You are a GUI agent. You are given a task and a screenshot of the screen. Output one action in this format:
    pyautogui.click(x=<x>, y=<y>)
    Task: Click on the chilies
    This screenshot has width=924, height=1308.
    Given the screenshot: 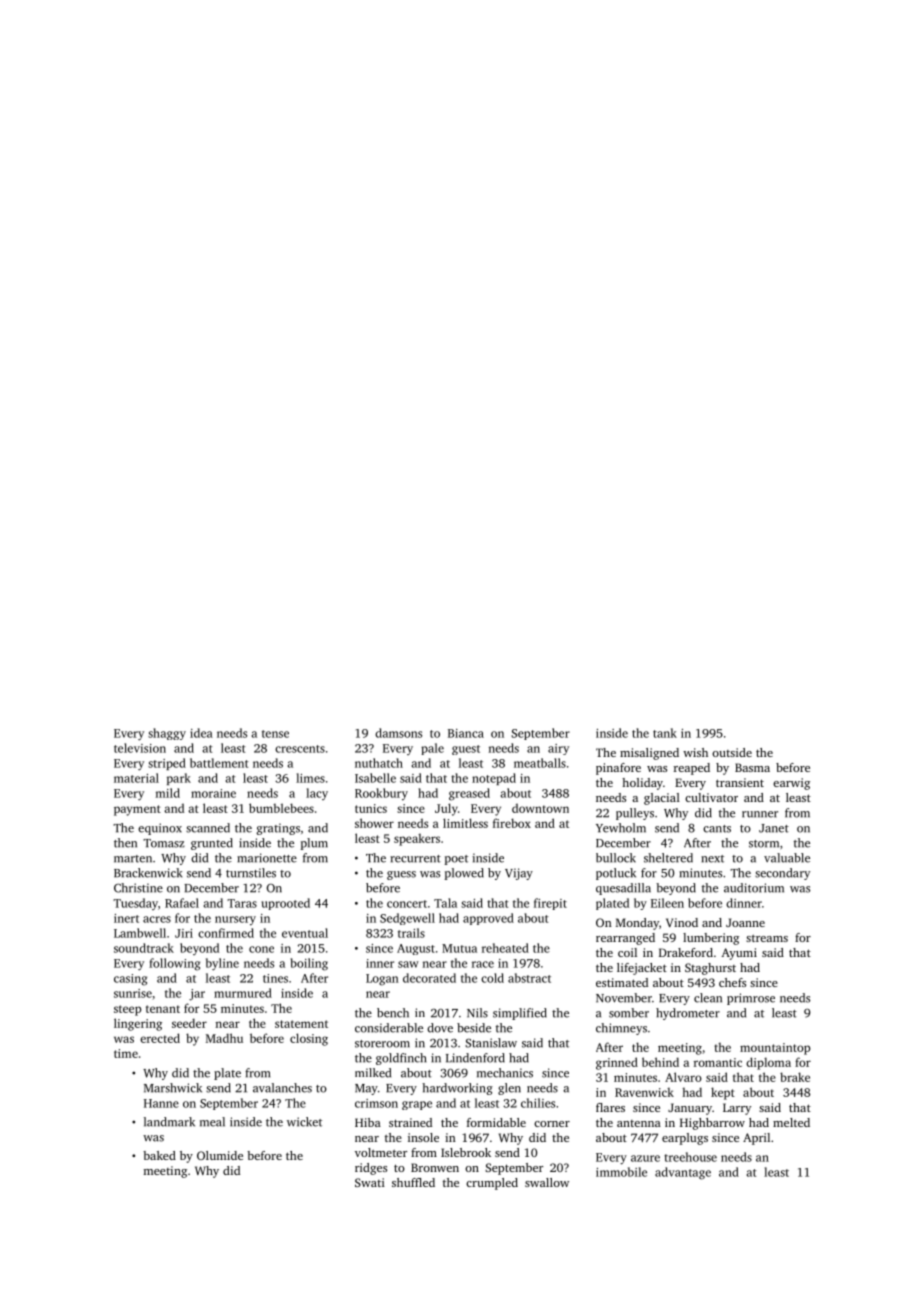 What is the action you would take?
    pyautogui.click(x=538, y=1103)
